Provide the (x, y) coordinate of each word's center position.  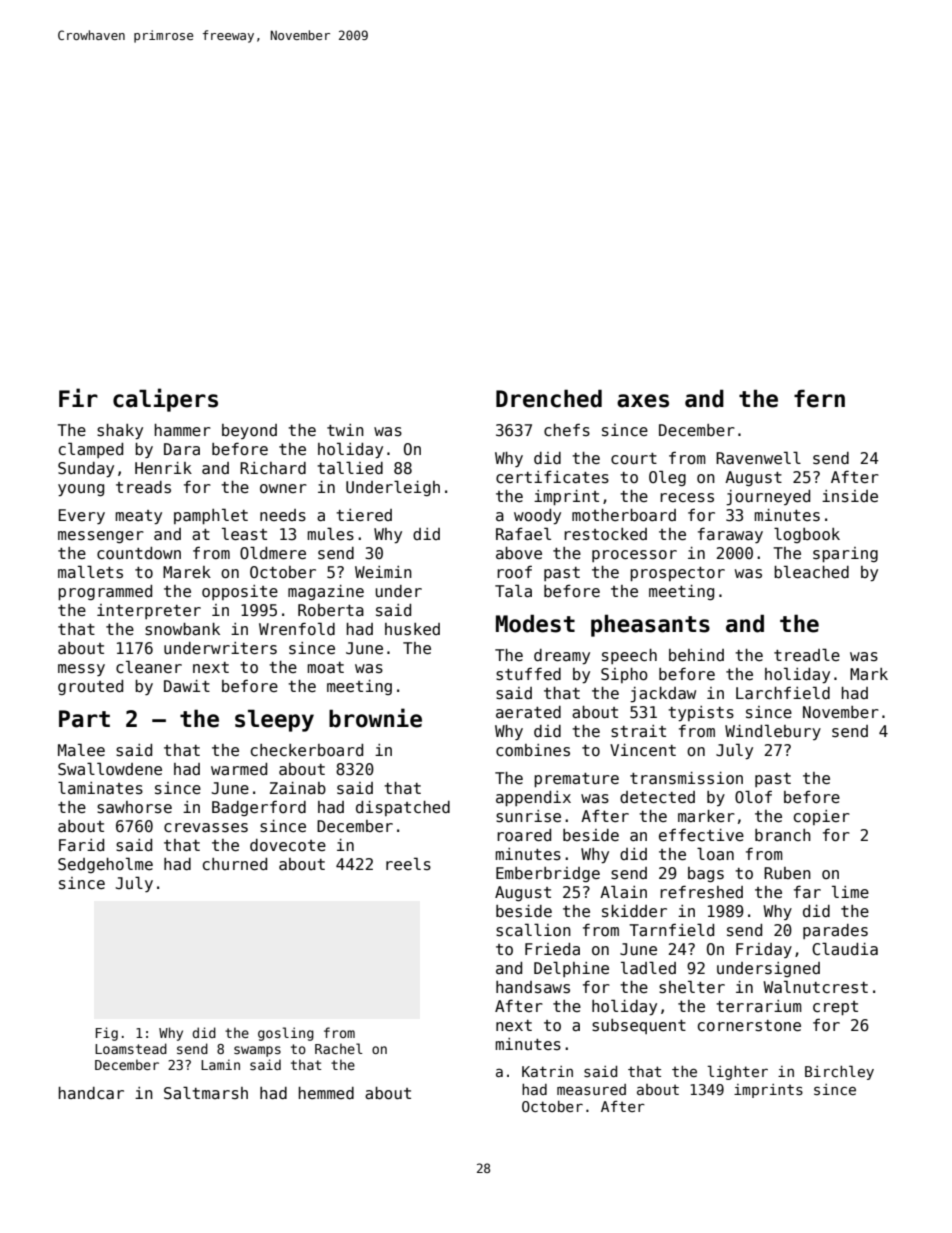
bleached (811, 571)
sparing (845, 554)
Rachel (339, 1048)
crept (835, 1008)
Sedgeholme (105, 865)
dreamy (562, 656)
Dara (182, 449)
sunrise (528, 816)
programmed (105, 592)
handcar (91, 1093)
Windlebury (773, 732)
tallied (350, 467)
